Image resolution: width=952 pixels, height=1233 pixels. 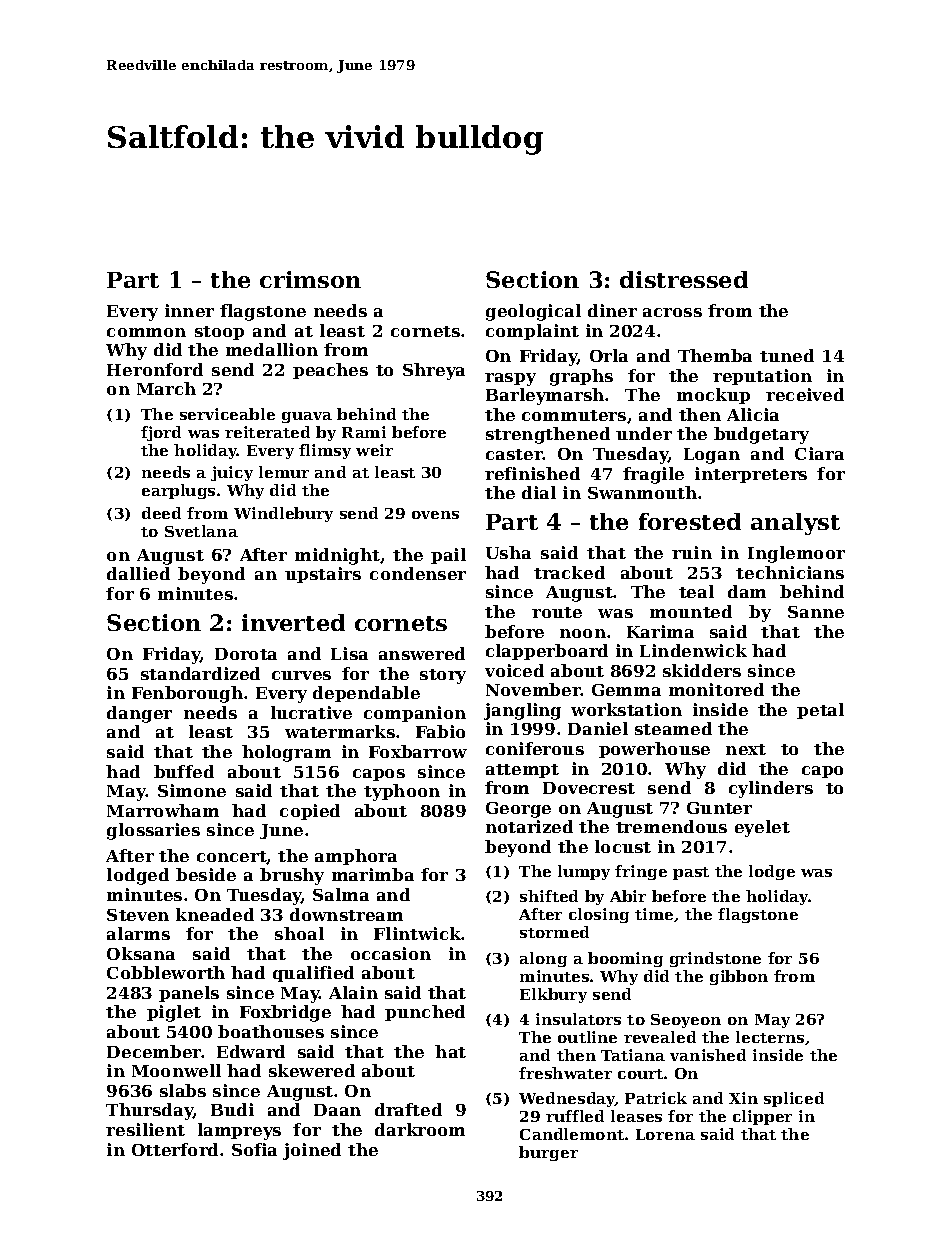 What do you see at coordinates (514, 670) in the screenshot?
I see `voiced` at bounding box center [514, 670].
